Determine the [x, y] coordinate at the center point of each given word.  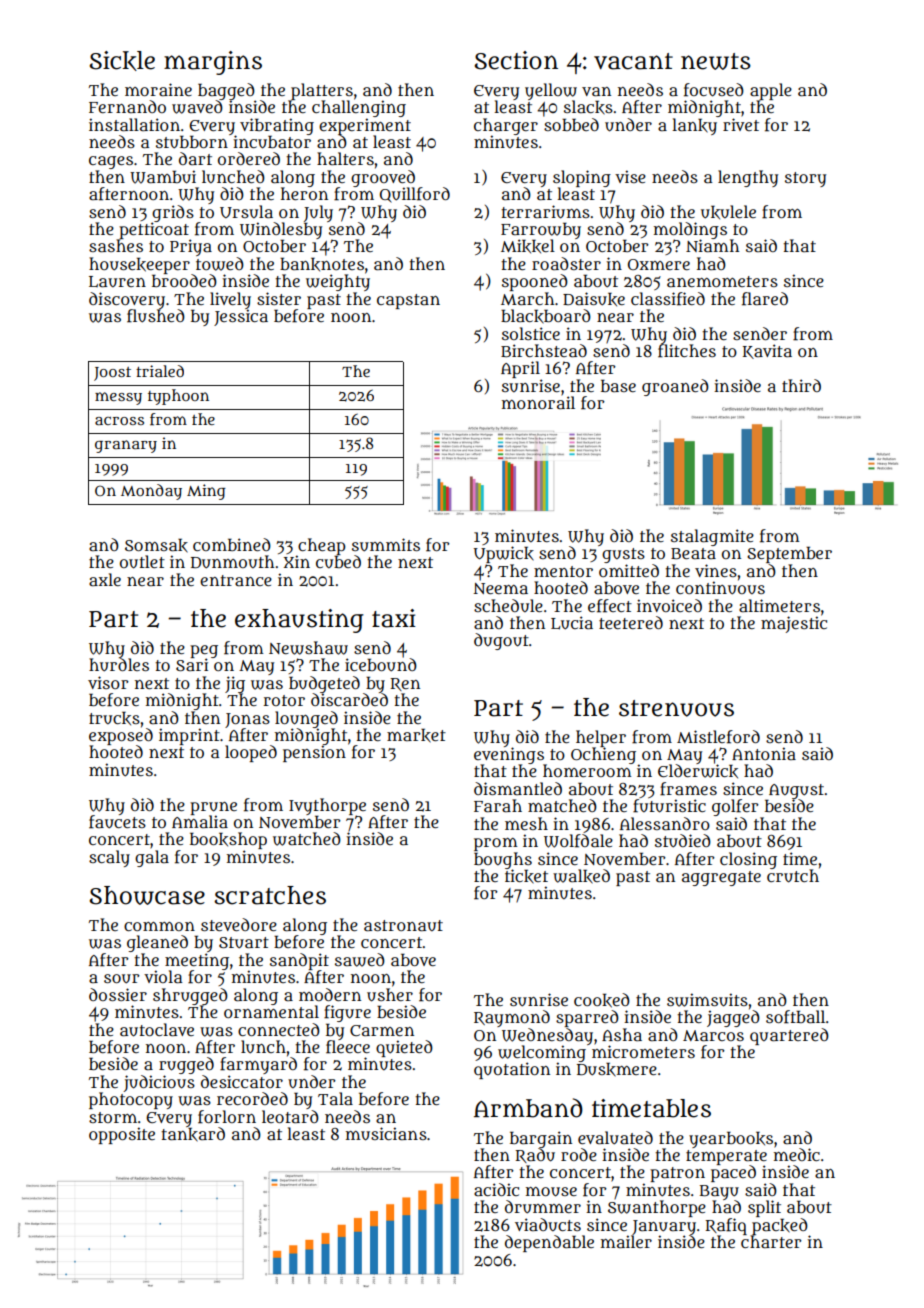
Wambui [163, 177]
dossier [118, 994]
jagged [733, 1018]
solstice [531, 333]
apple [771, 91]
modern [330, 994]
